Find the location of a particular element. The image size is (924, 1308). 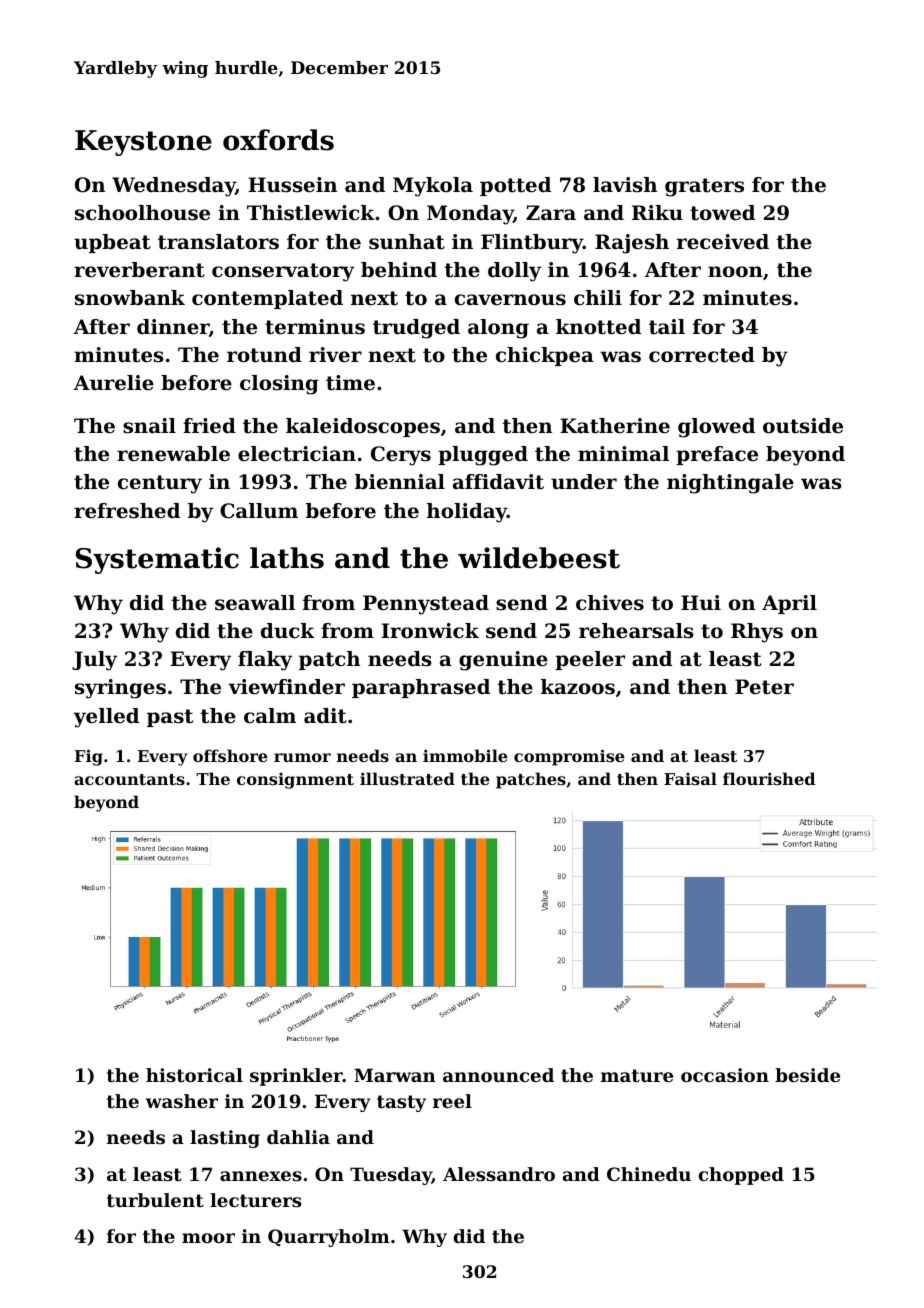

historical is located at coordinates (194, 1075).
